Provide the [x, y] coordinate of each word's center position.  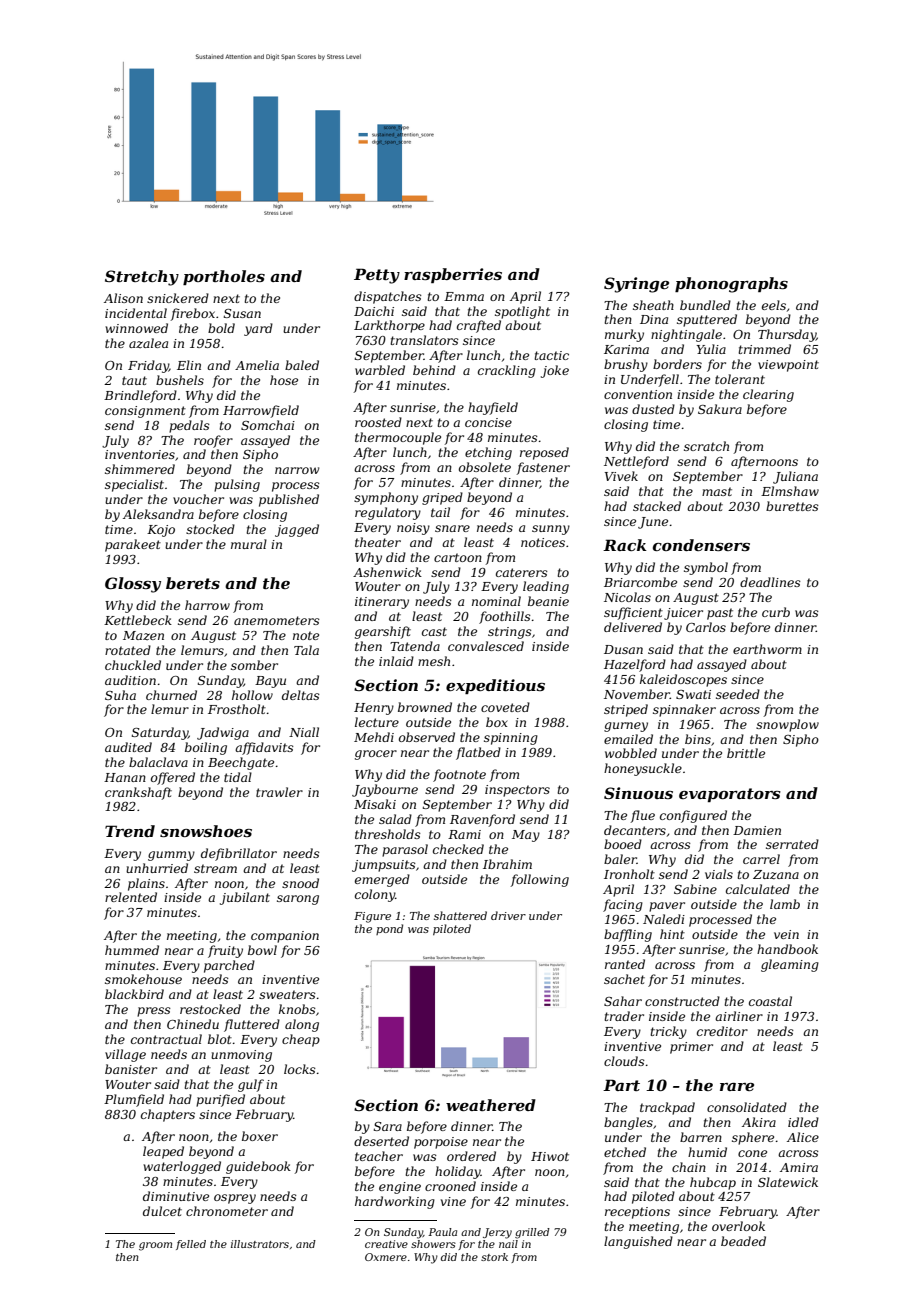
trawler [279, 792]
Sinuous [638, 793]
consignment [145, 412]
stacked [657, 506]
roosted [378, 422]
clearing [768, 395]
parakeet [133, 545]
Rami [464, 834]
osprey [235, 1199]
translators [424, 340]
